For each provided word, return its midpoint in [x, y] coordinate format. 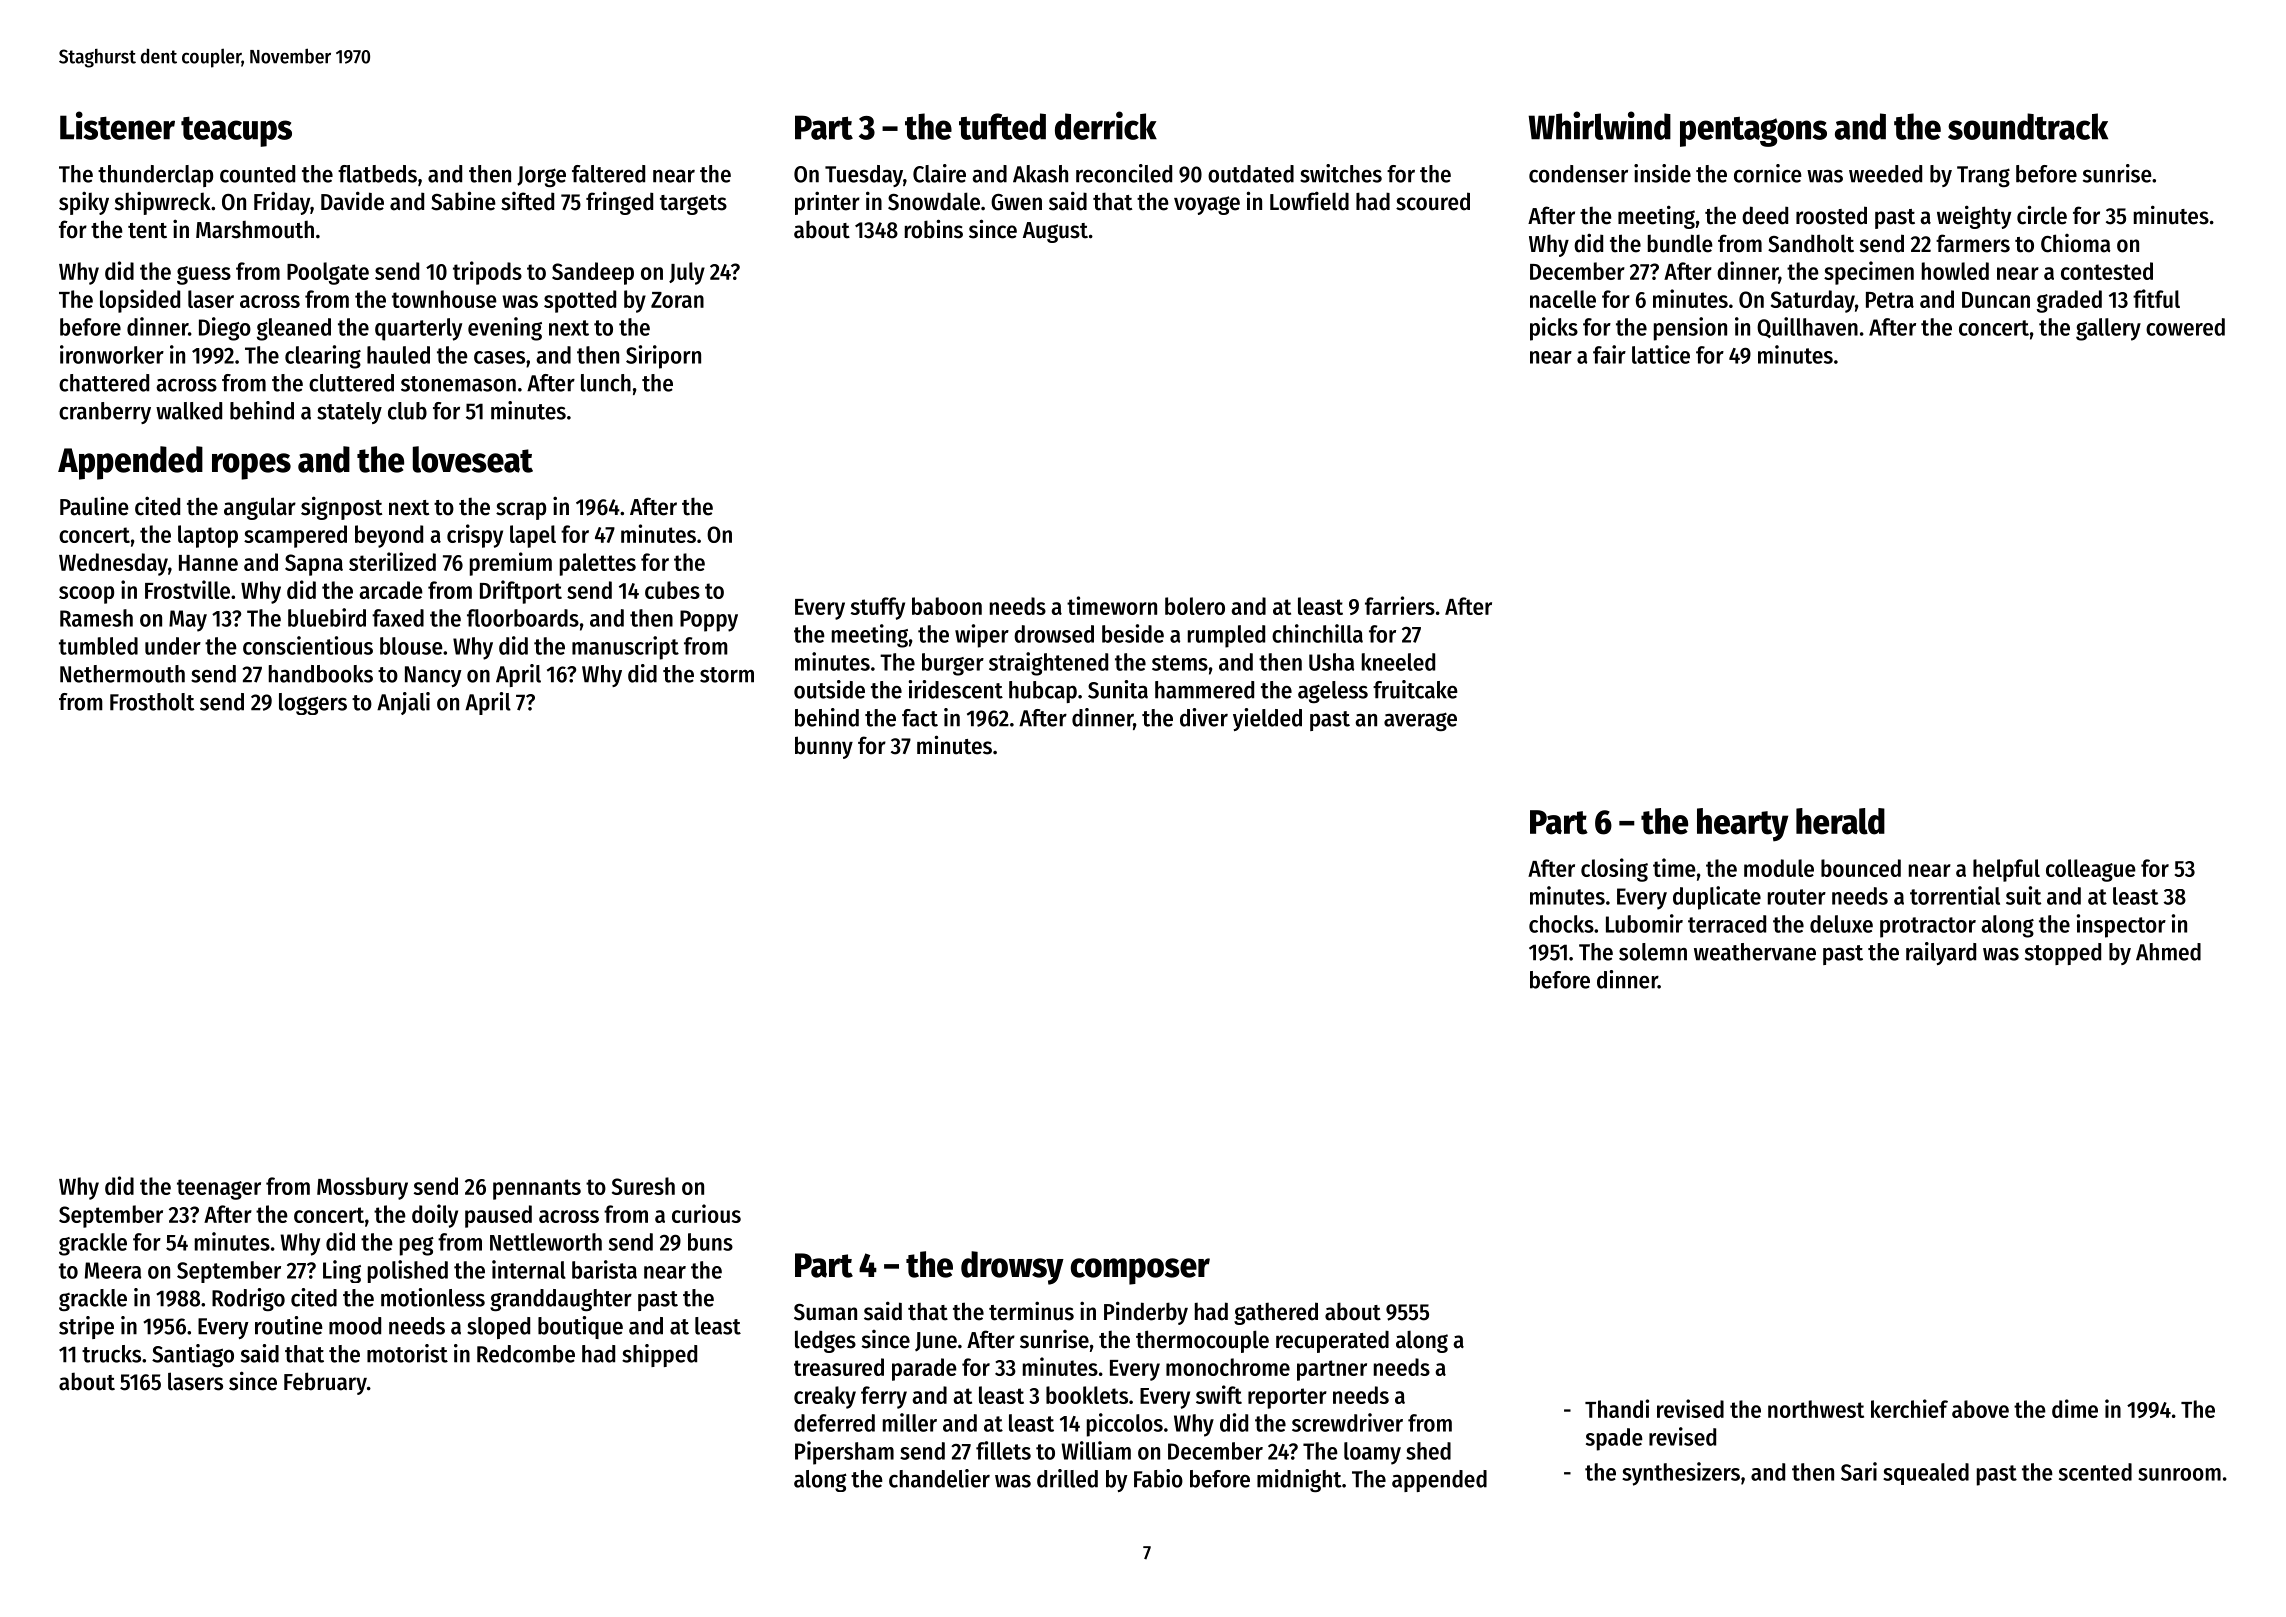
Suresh [643, 1186]
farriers [1400, 605]
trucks [111, 1354]
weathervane [1755, 952]
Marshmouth [255, 230]
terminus [1031, 1311]
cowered [2185, 327]
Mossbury [362, 1188]
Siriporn [663, 357]
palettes [598, 564]
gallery [2108, 329]
